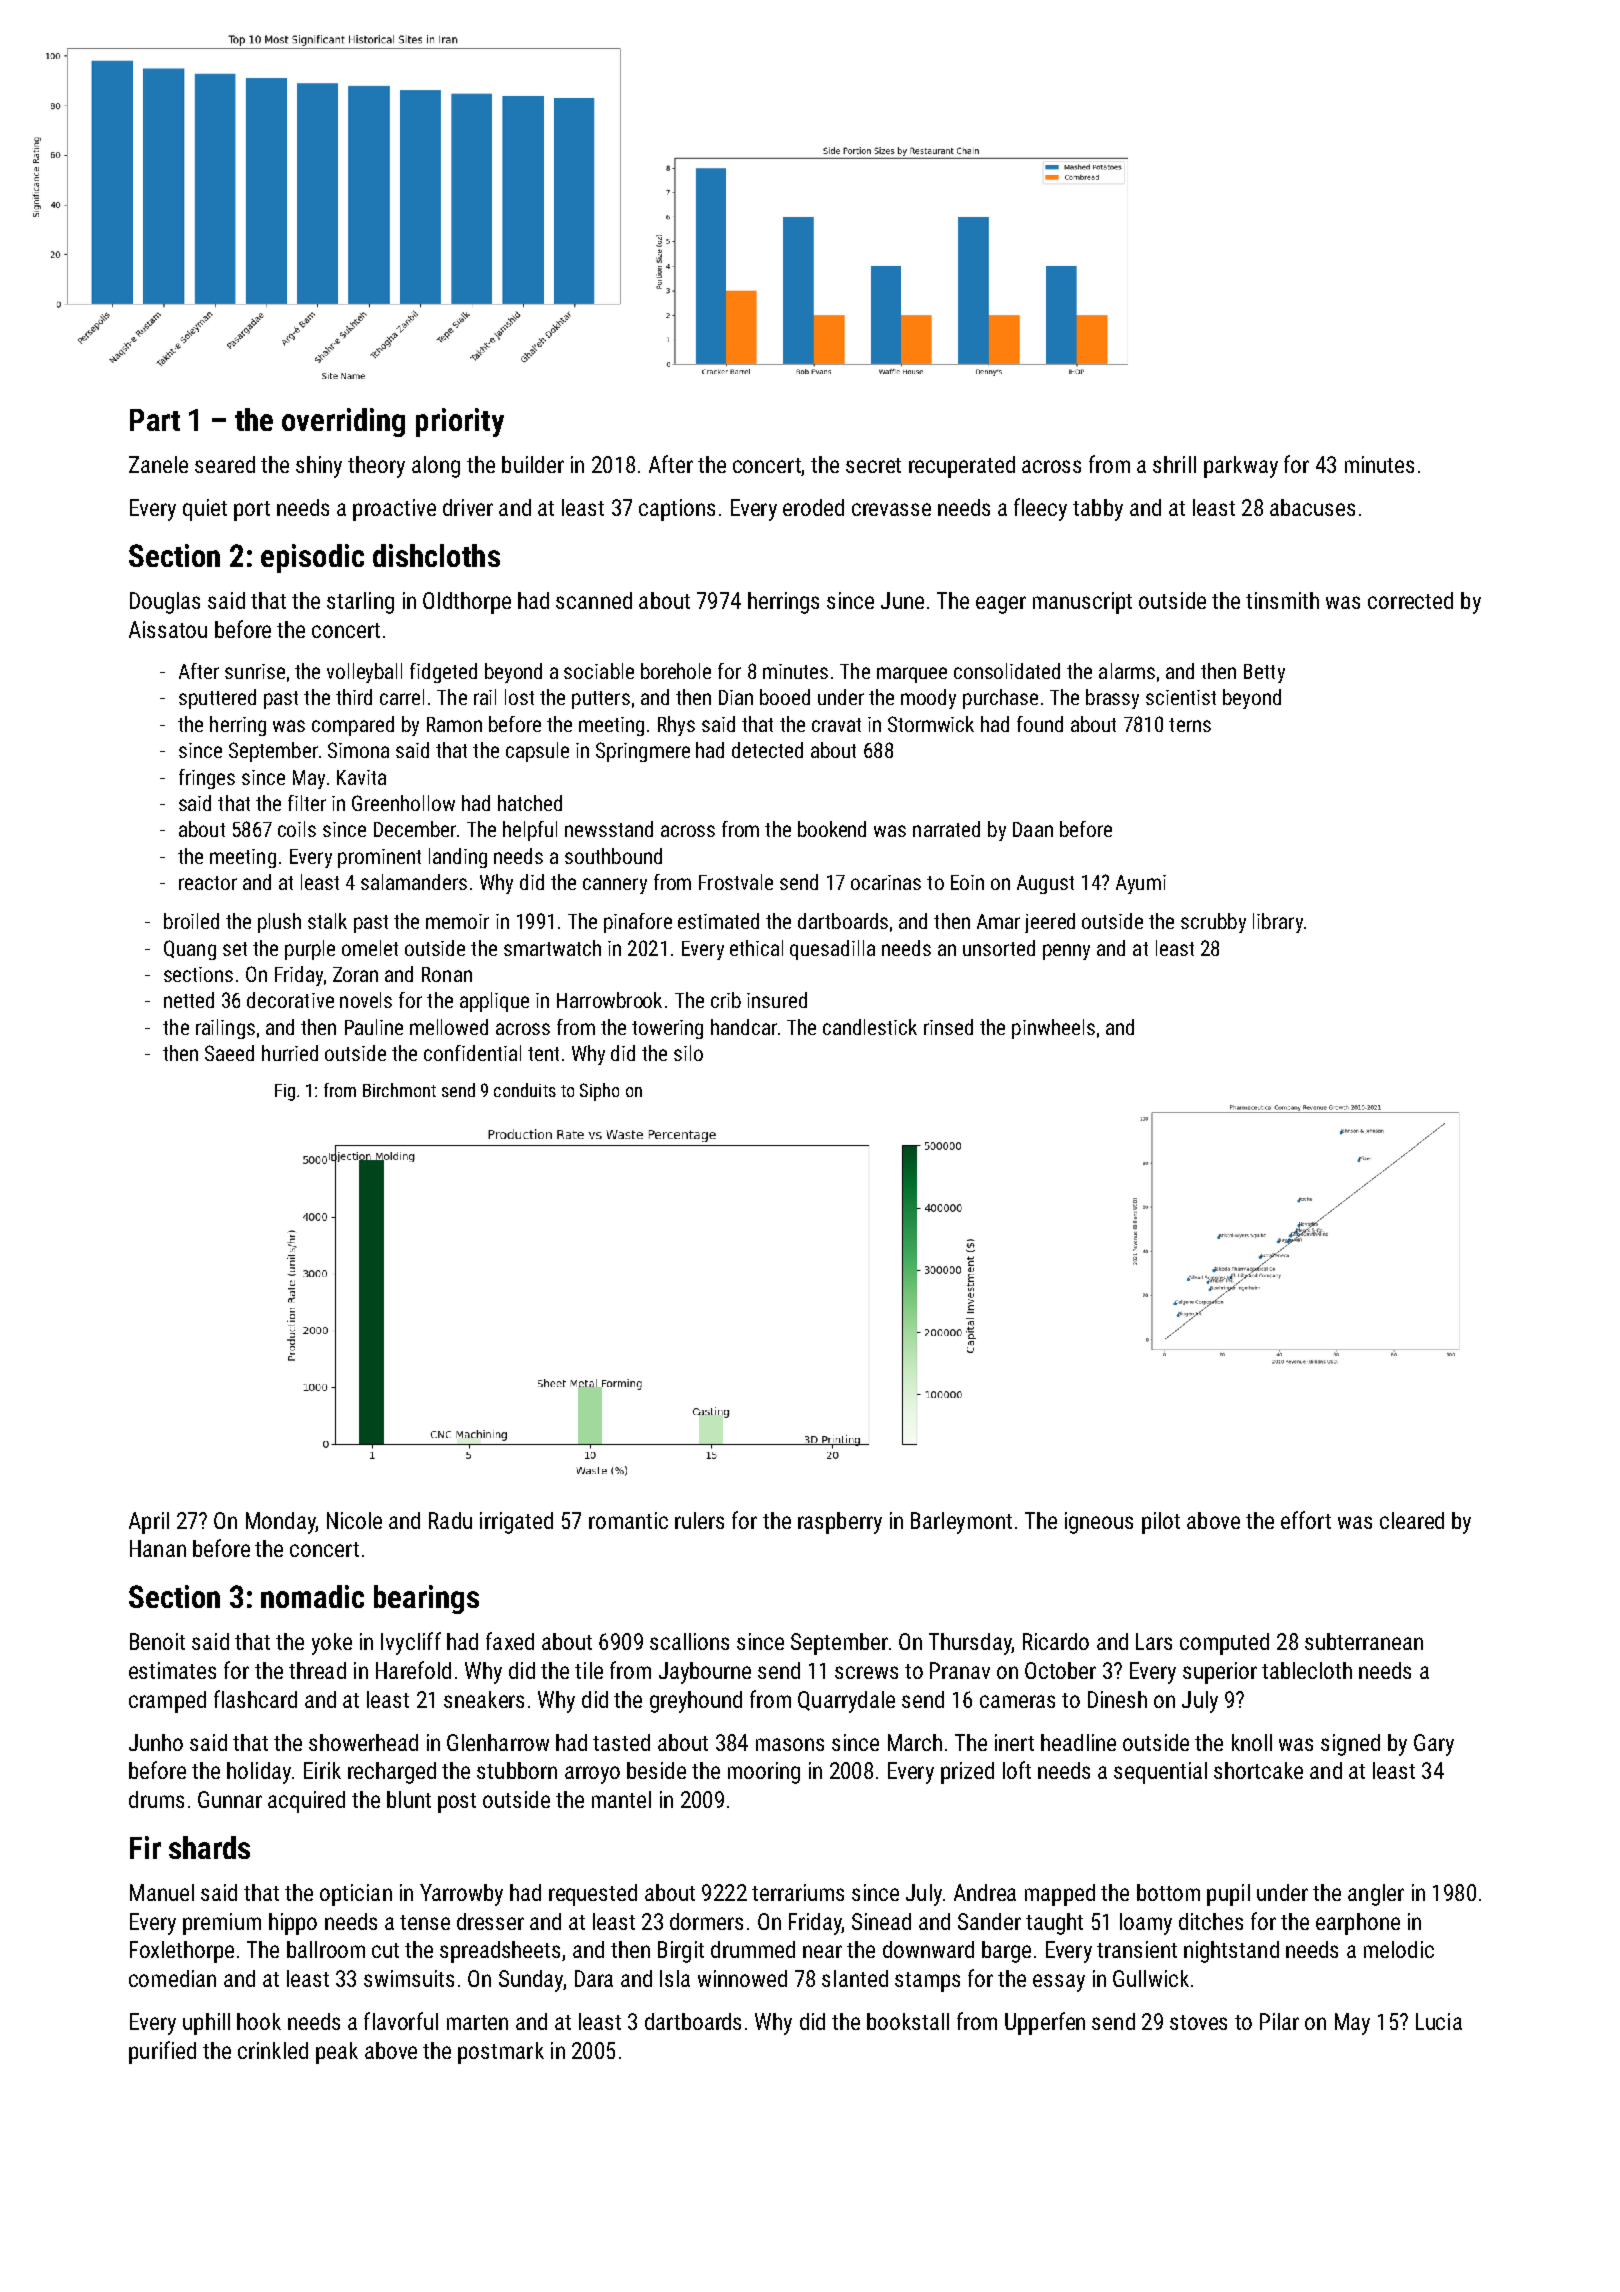  What do you see at coordinates (1278, 923) in the page?
I see `library` at bounding box center [1278, 923].
